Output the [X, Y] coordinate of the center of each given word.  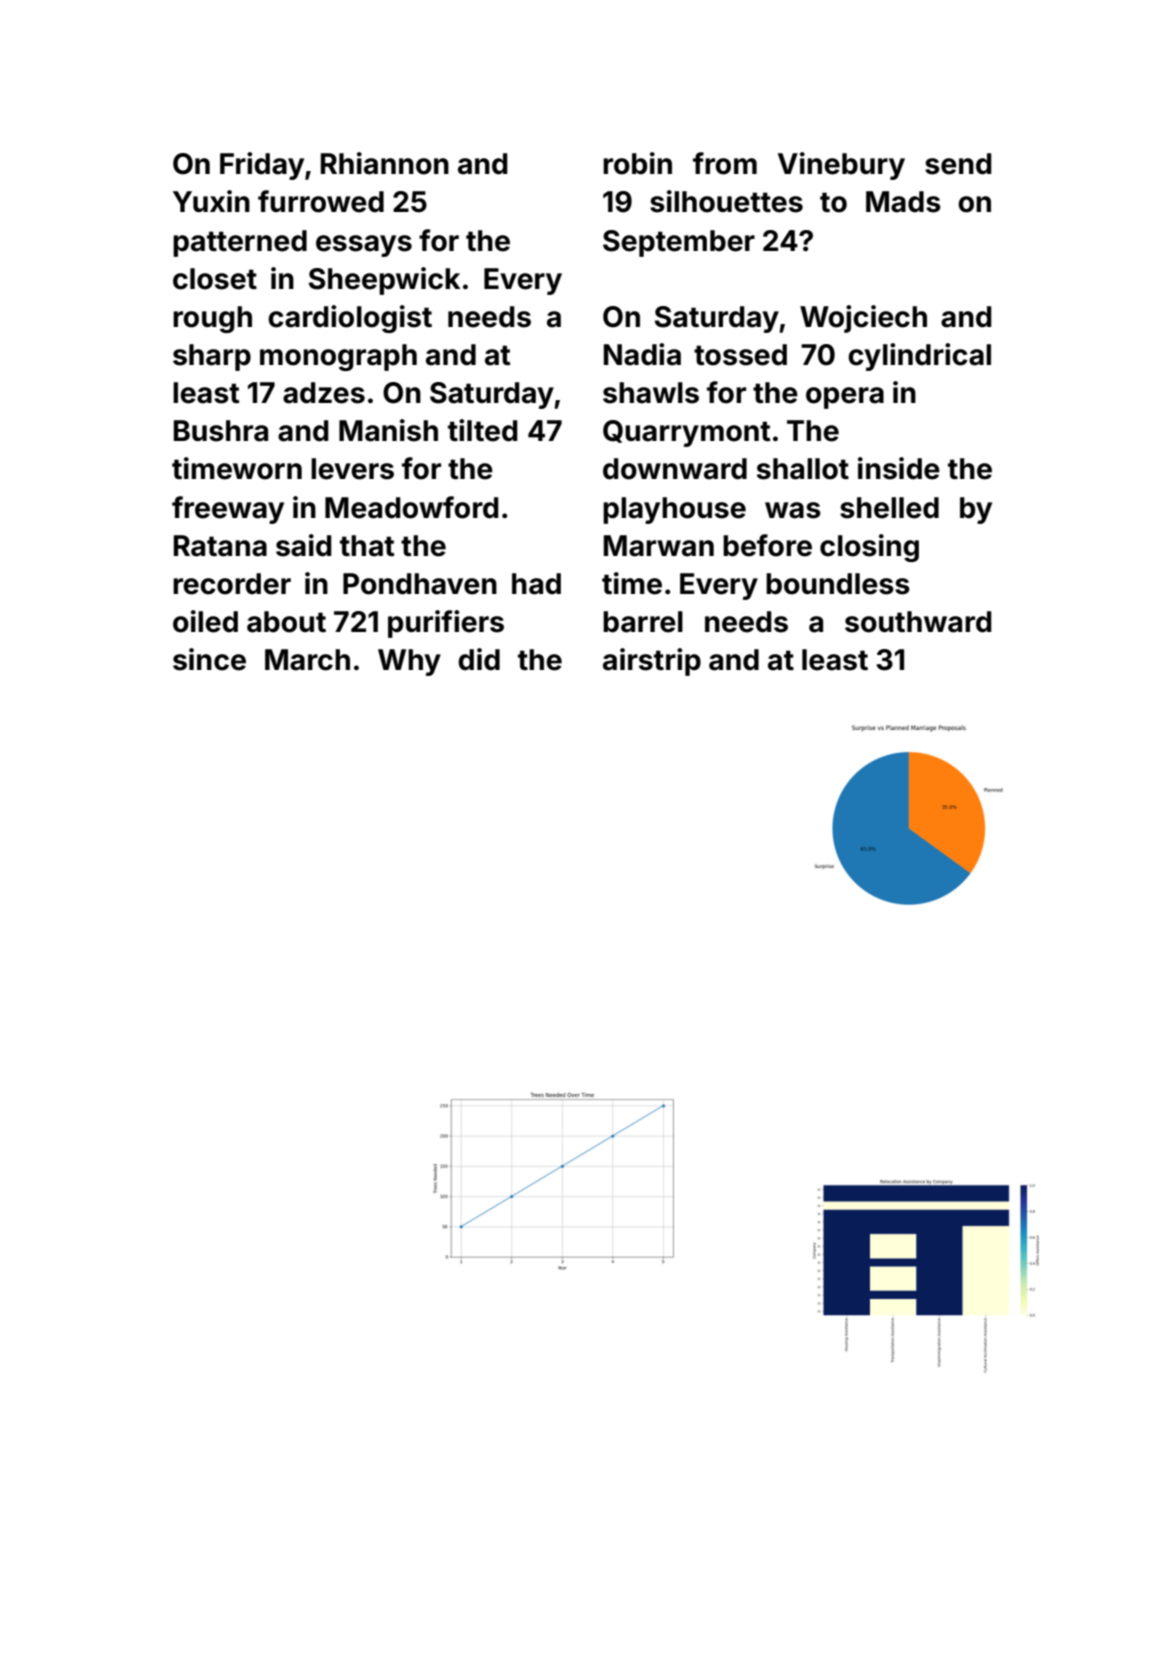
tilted [483, 430]
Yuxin [211, 201]
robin [637, 163]
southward [918, 622]
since [209, 659]
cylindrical [919, 357]
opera [845, 398]
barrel [643, 622]
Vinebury [841, 166]
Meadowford [412, 507]
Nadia [642, 354]
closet [215, 279]
